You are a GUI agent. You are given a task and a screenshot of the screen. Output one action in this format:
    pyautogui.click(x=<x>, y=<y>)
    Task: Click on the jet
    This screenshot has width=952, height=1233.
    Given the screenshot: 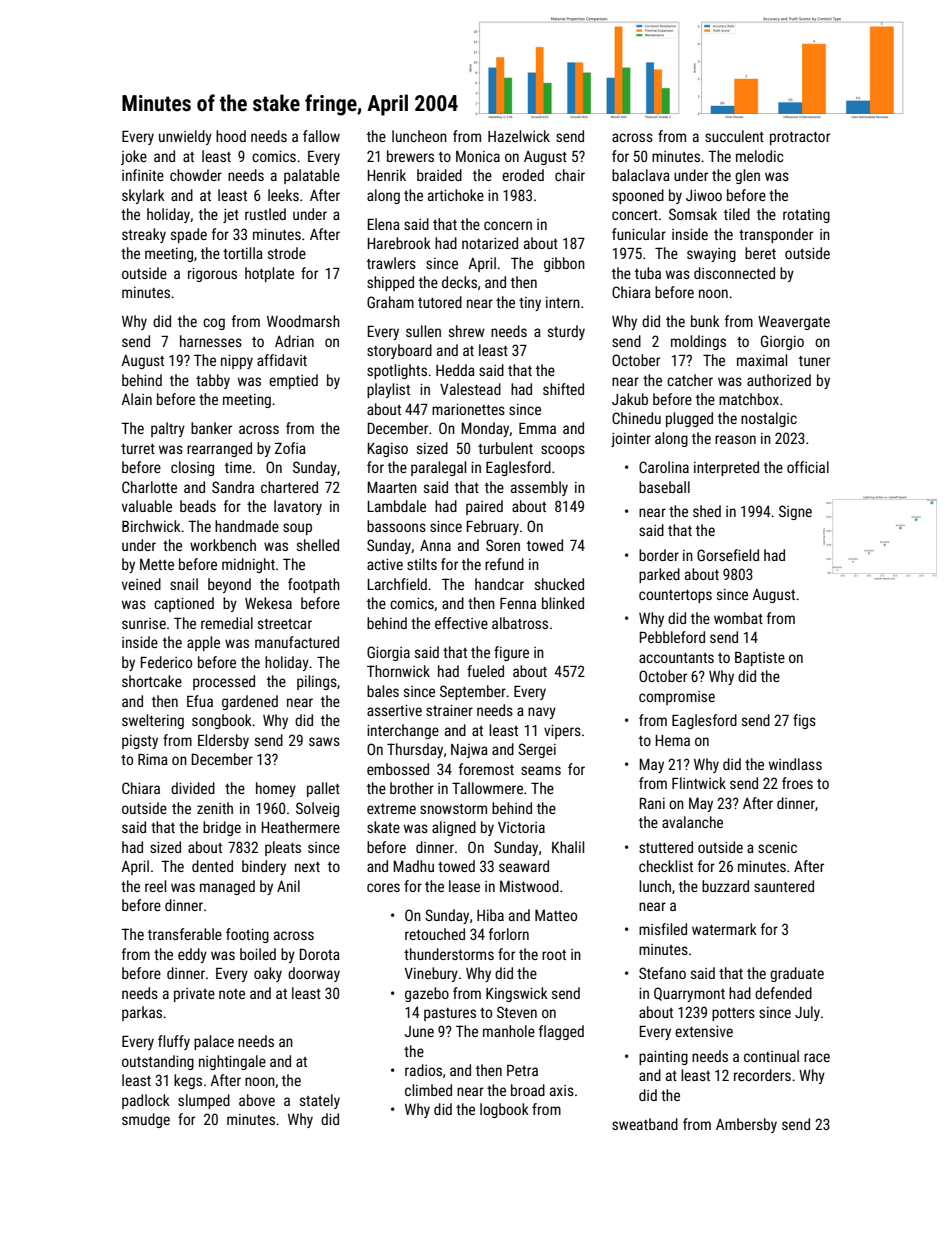 What is the action you would take?
    pyautogui.click(x=231, y=216)
